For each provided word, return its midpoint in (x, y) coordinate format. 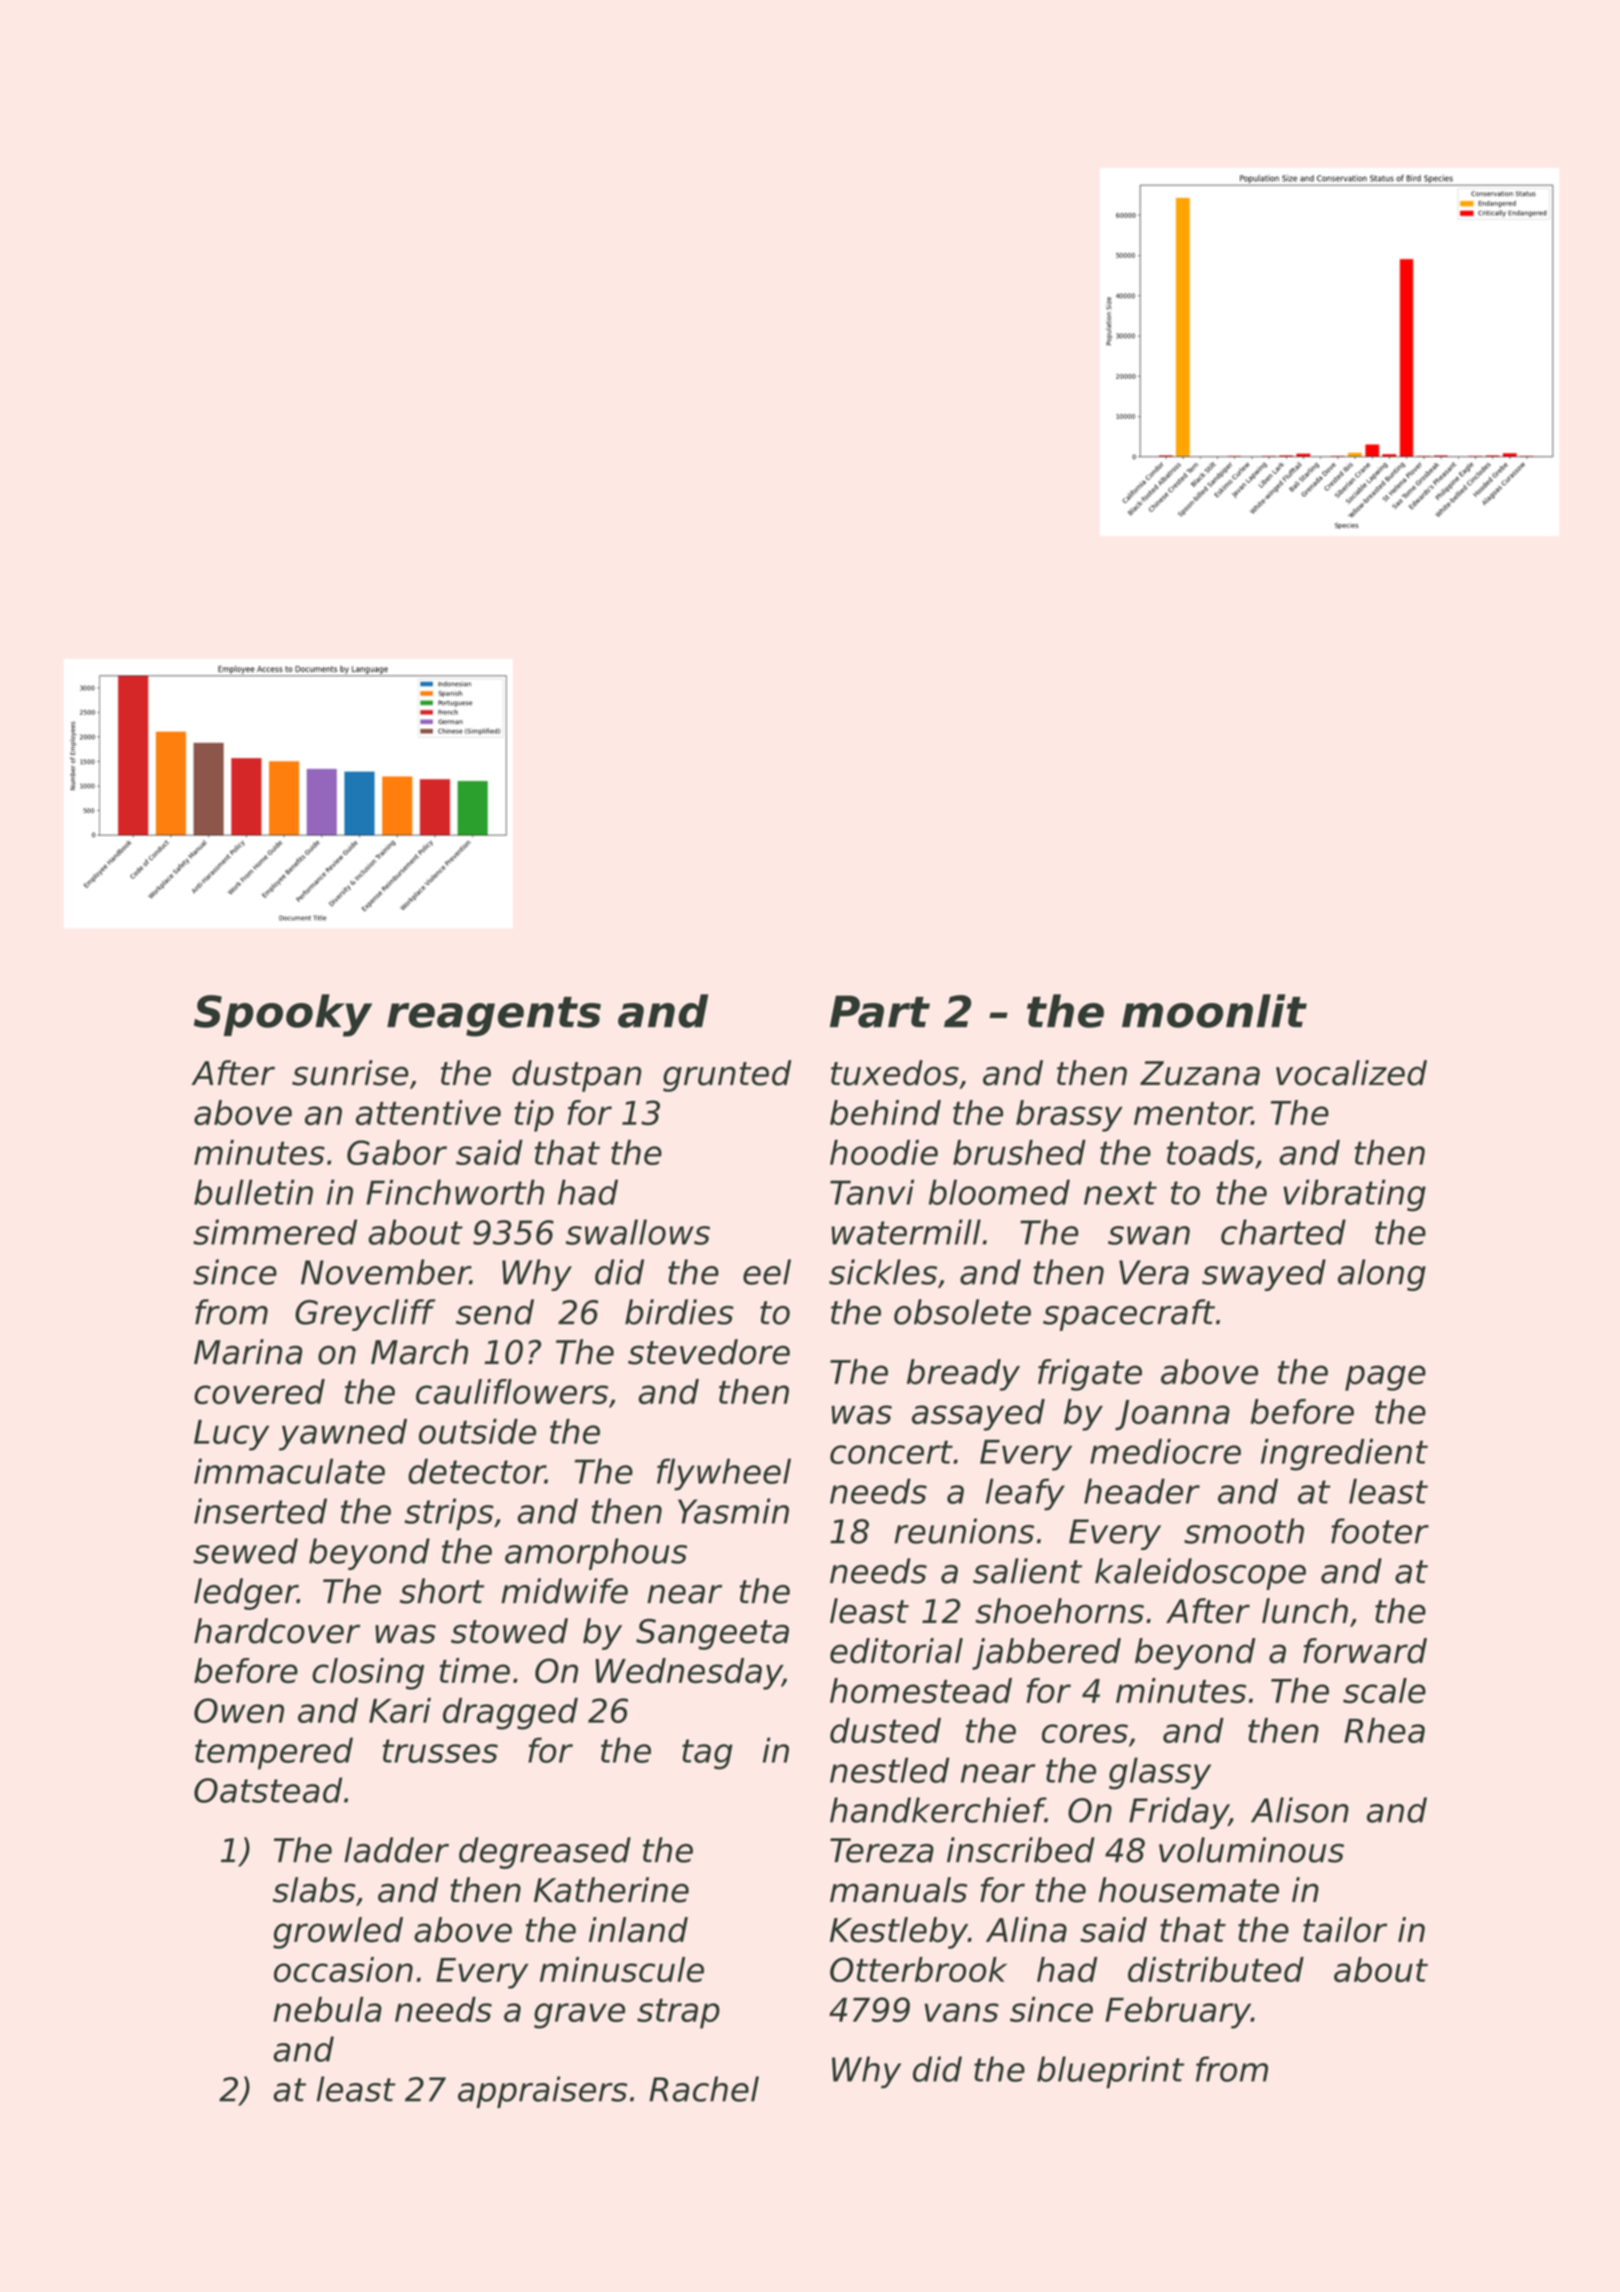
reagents (494, 1017)
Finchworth (455, 1192)
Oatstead (268, 1790)
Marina (248, 1352)
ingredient (1344, 1455)
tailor (1345, 1930)
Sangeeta (712, 1634)
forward (1365, 1651)
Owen (239, 1710)
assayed (978, 1415)
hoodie (884, 1152)
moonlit (1214, 1011)
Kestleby (899, 1933)
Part (880, 1011)
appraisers (542, 2092)
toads (1211, 1152)
